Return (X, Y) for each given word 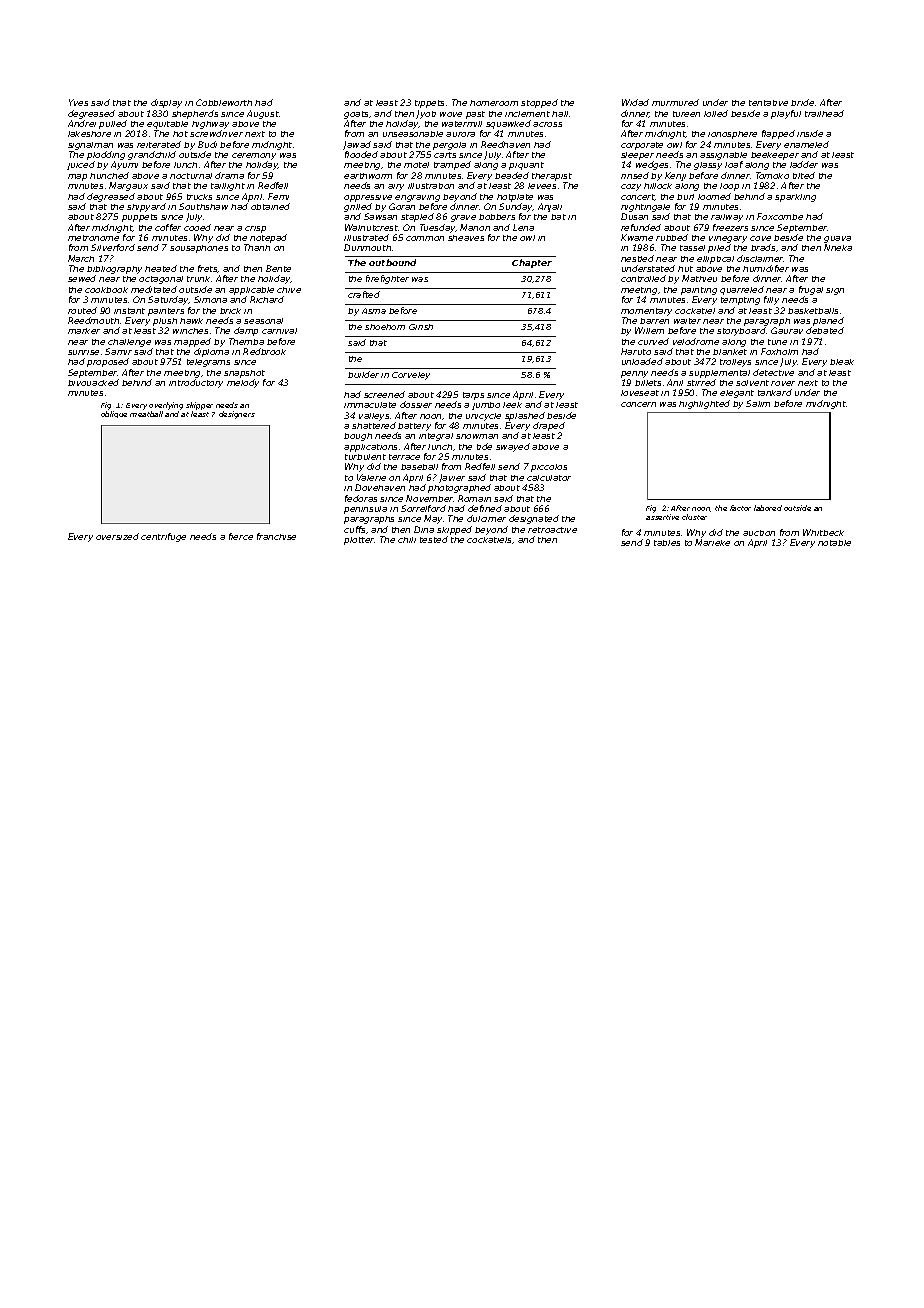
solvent (752, 383)
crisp (255, 229)
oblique (114, 414)
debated (825, 330)
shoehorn (385, 327)
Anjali (550, 207)
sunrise (83, 352)
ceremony (254, 156)
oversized (117, 536)
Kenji (675, 176)
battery (414, 427)
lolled (716, 113)
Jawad (357, 145)
